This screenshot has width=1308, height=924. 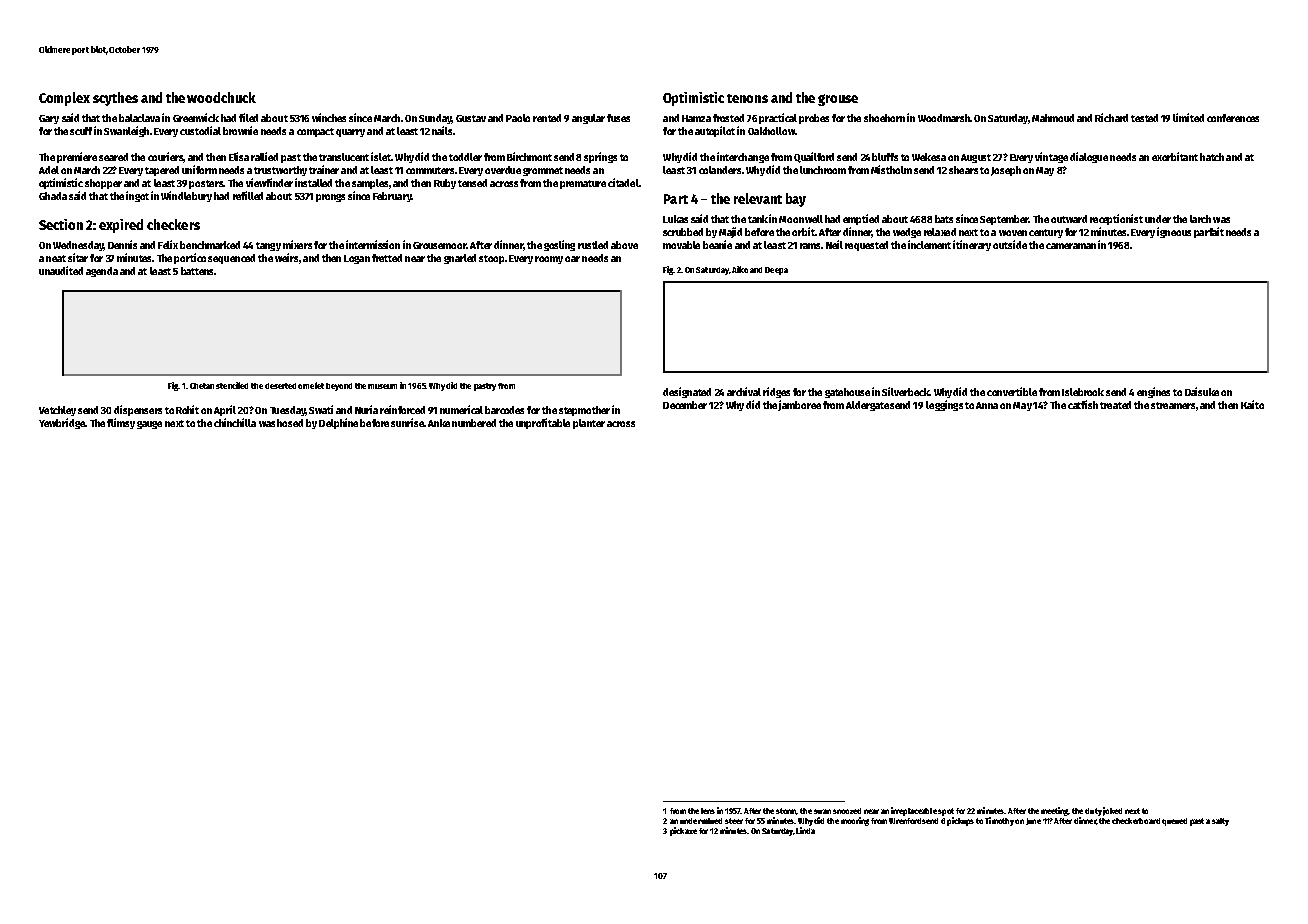 I want to click on Mahmoud, so click(x=1053, y=118).
